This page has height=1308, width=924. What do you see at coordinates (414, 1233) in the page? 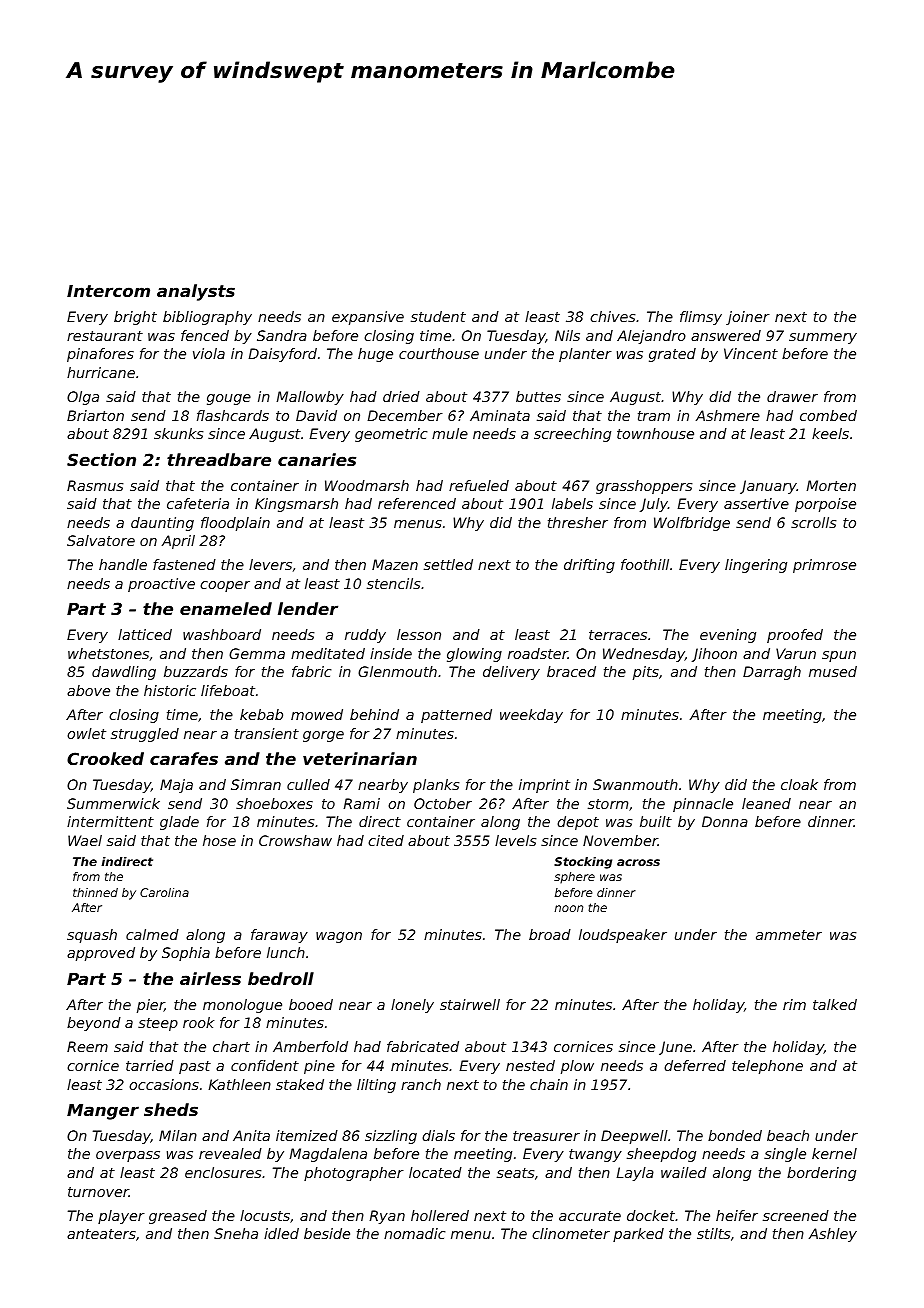
I see `nomadic` at bounding box center [414, 1233].
